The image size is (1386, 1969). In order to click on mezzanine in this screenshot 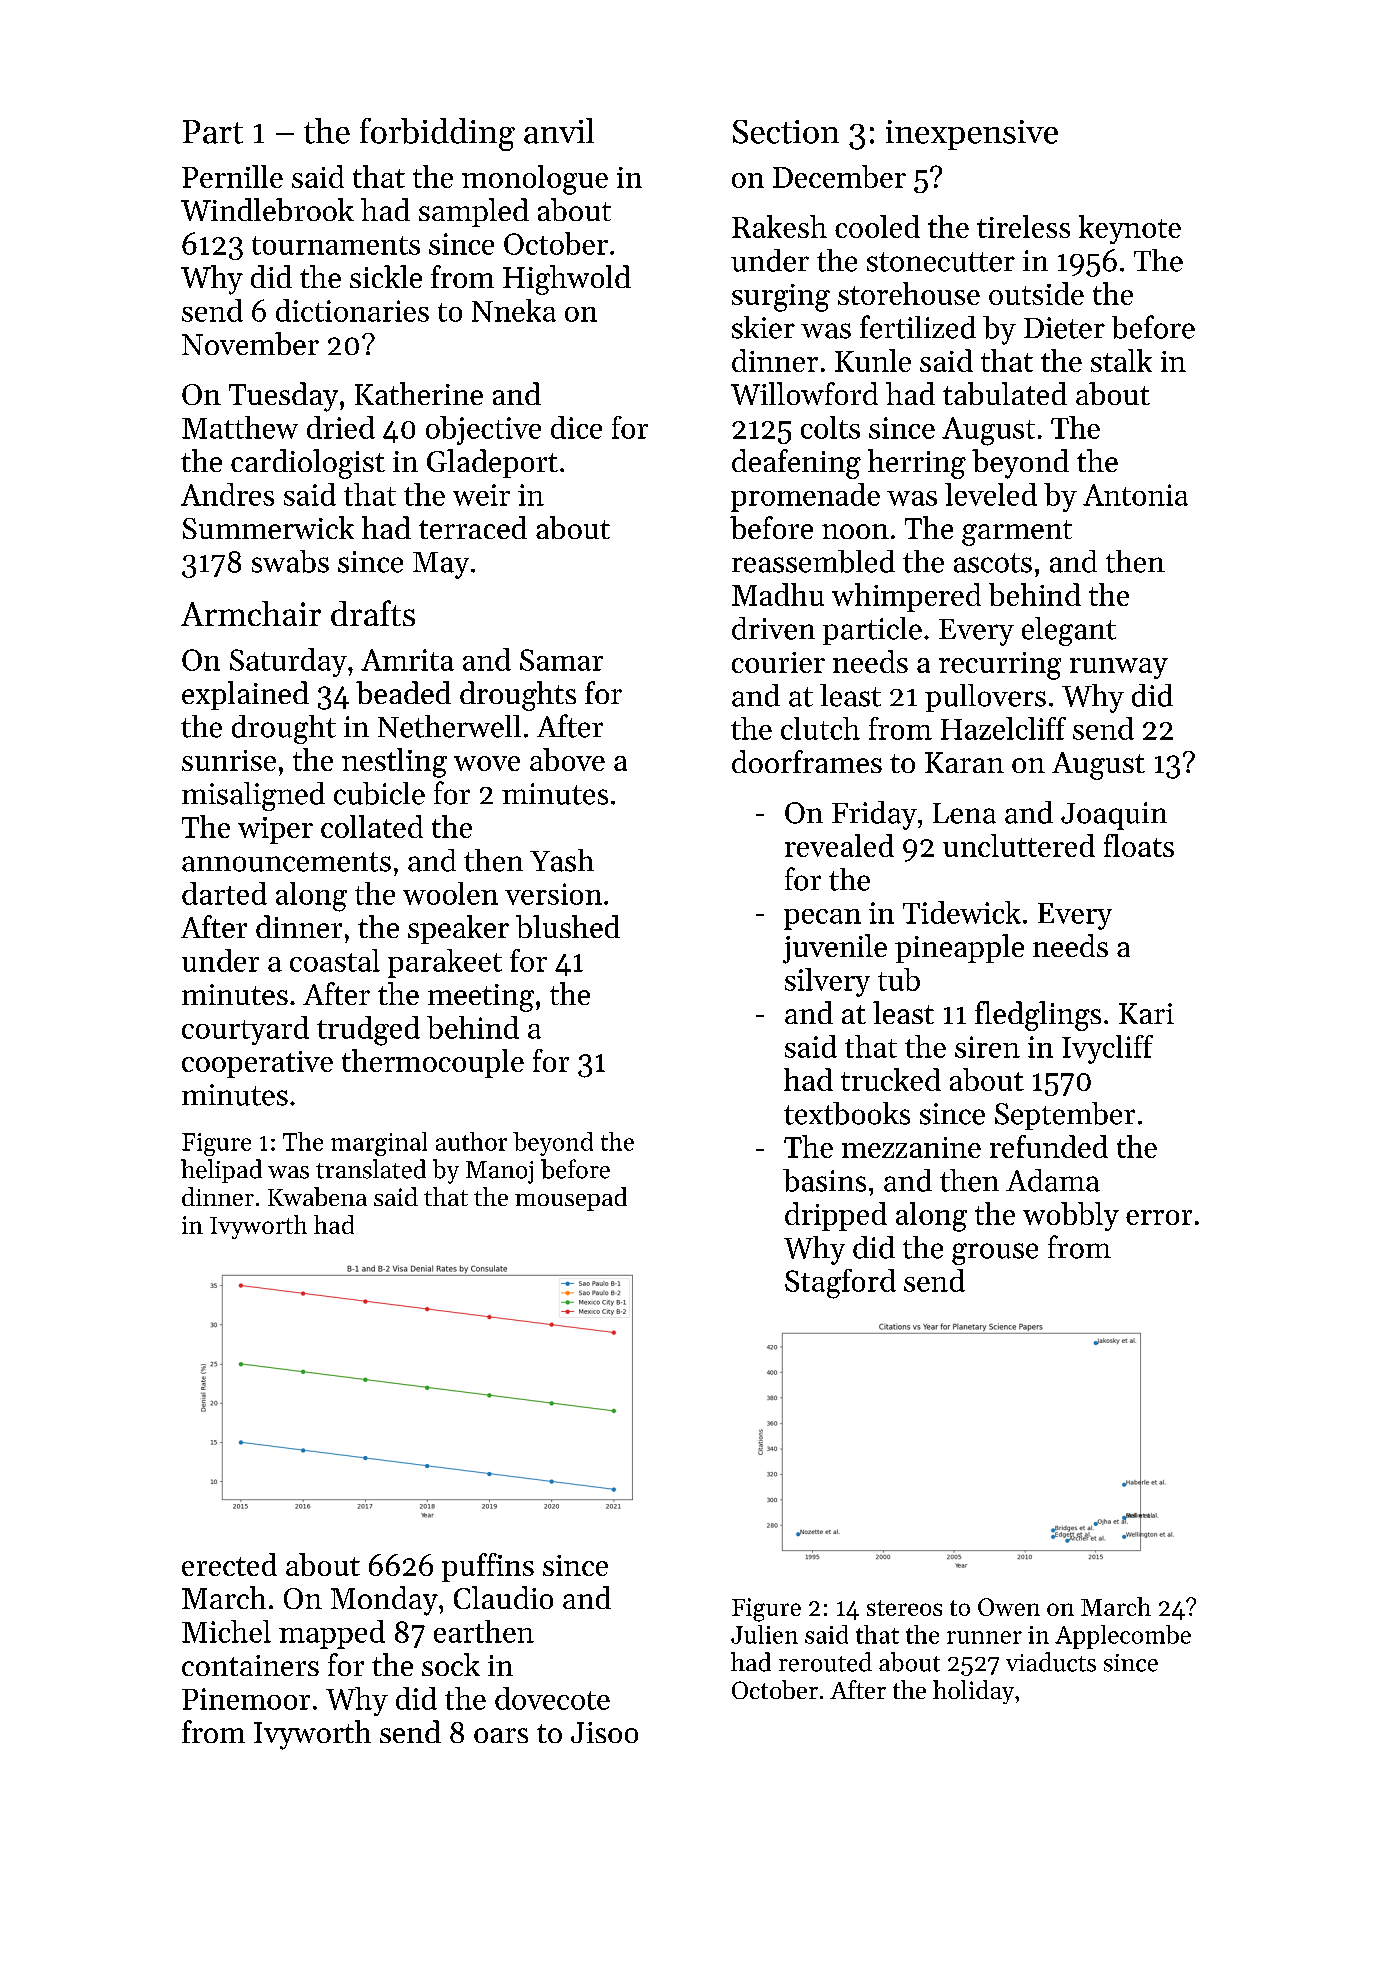, I will do `click(911, 1147)`.
